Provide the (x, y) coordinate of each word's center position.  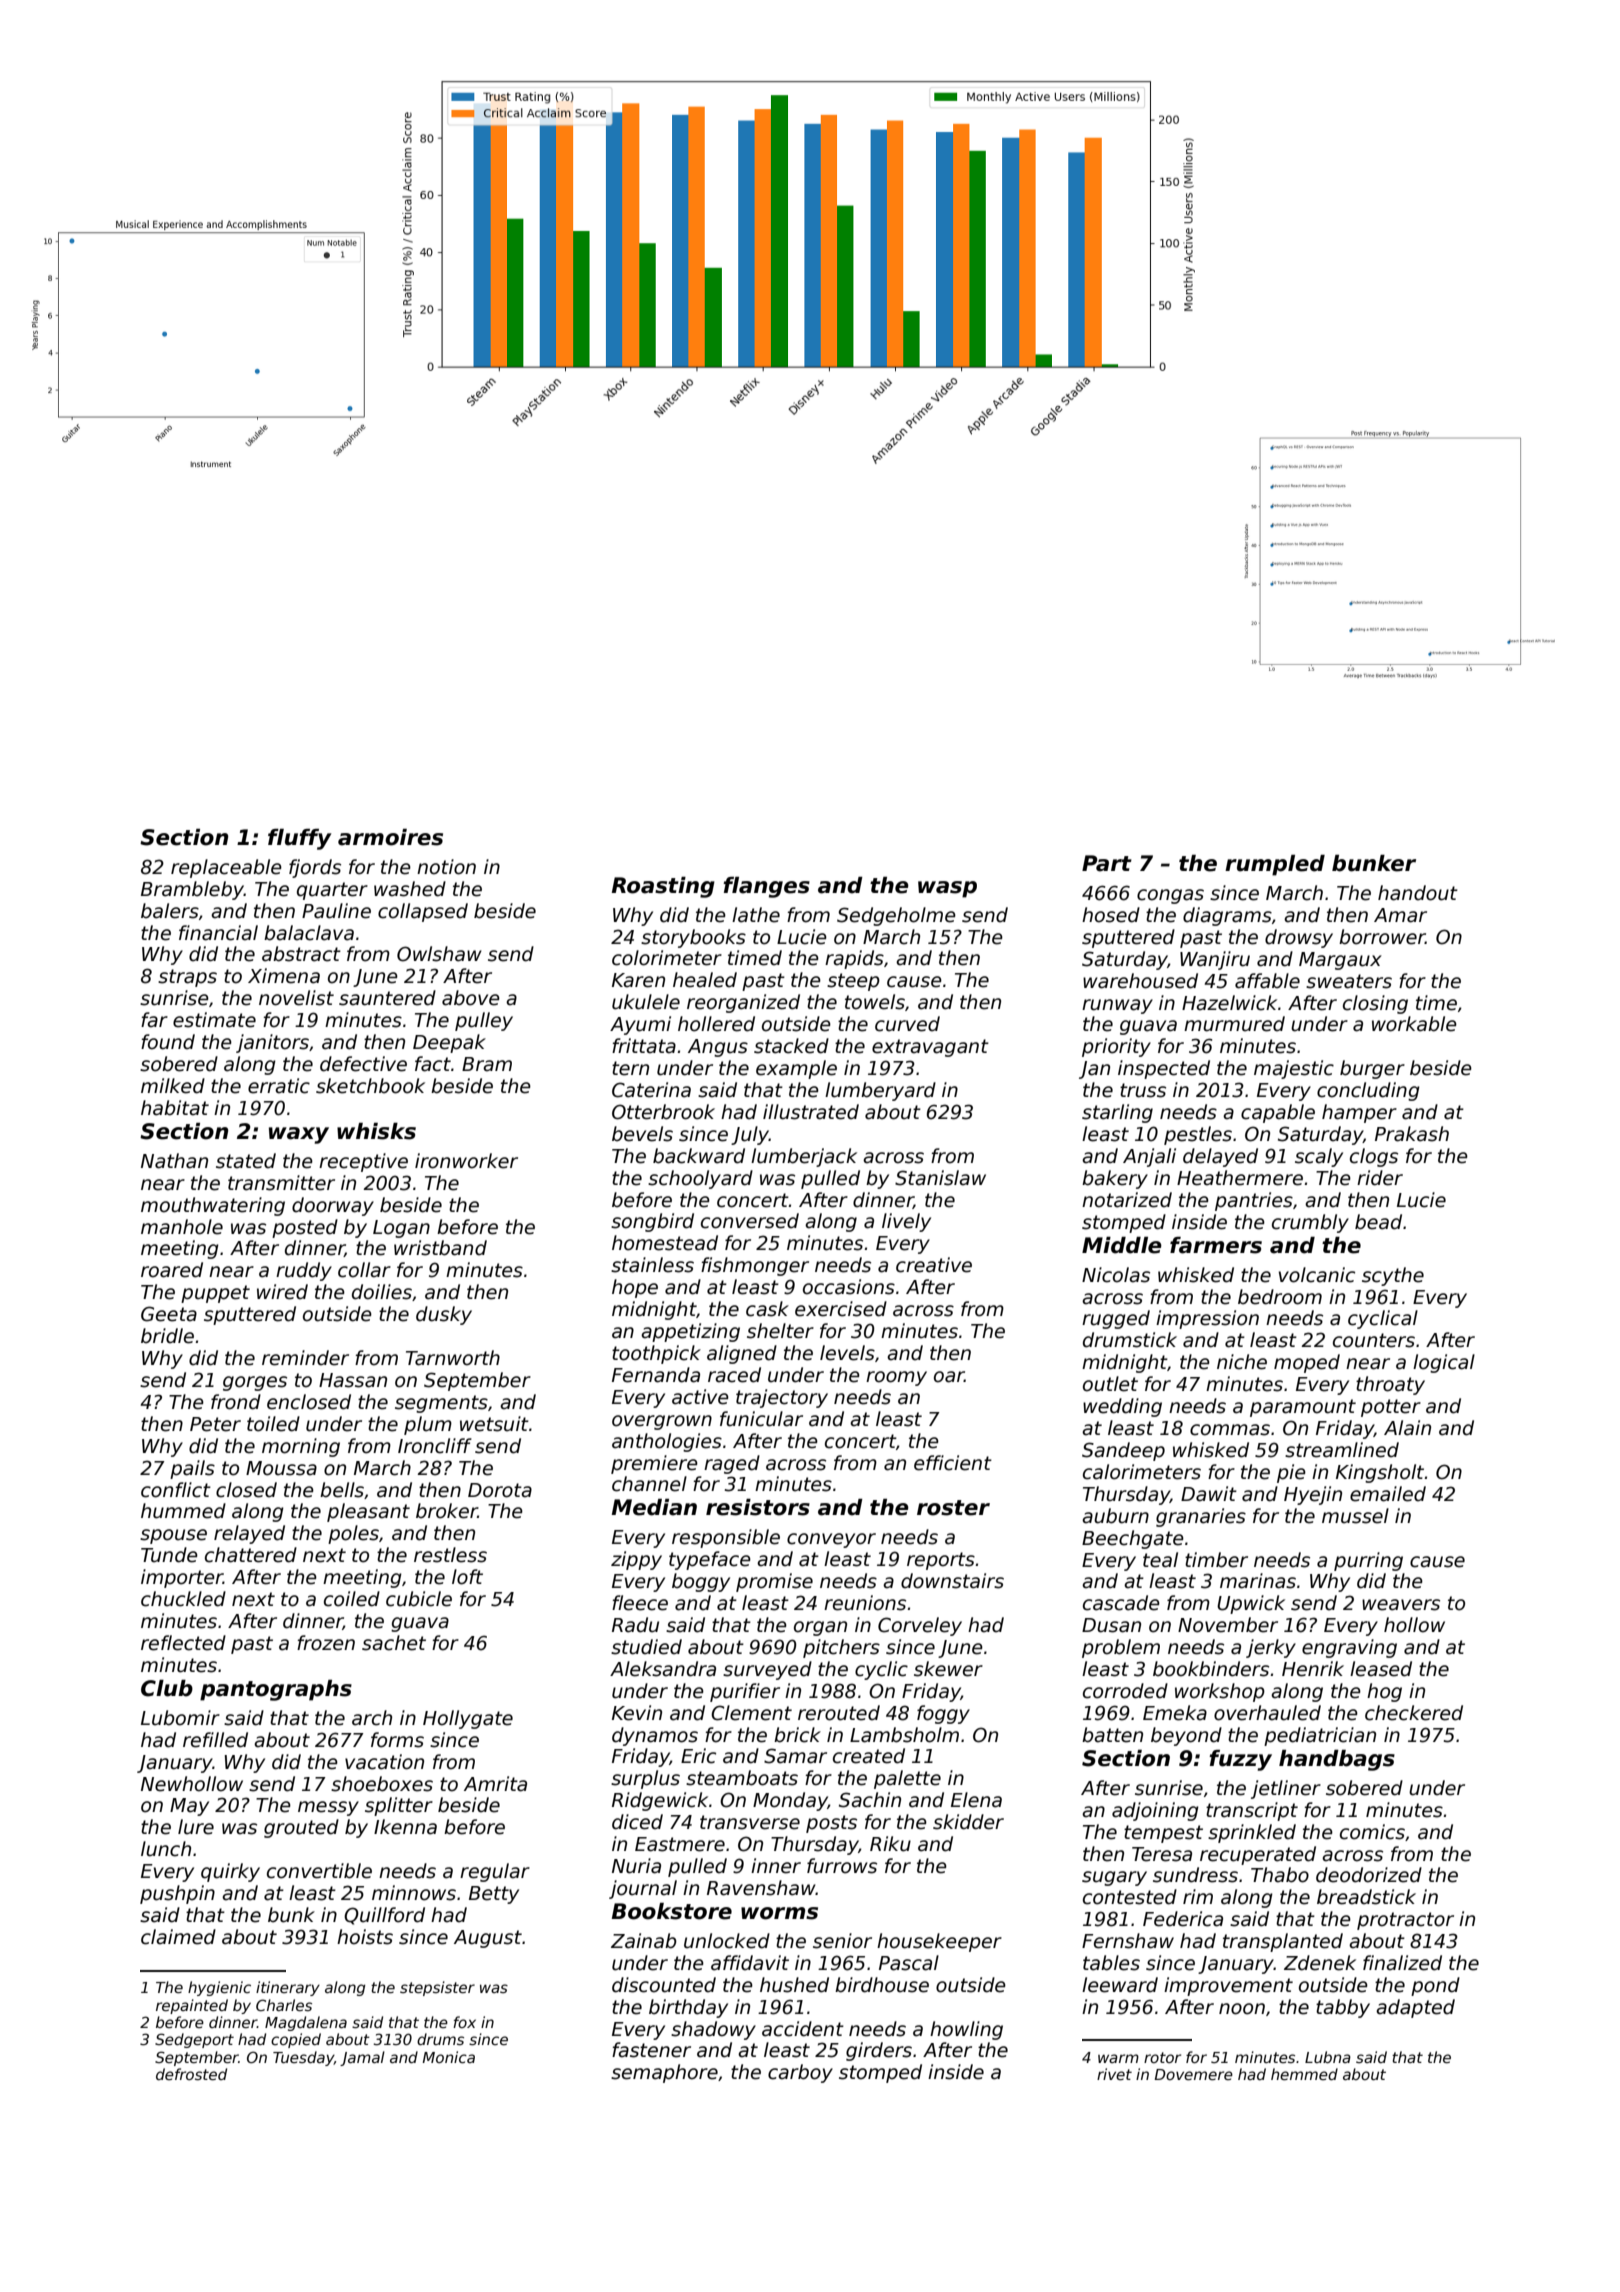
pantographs (276, 1690)
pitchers (841, 1648)
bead (1378, 1222)
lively (906, 1222)
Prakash (1412, 1134)
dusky (444, 1315)
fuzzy (1240, 1760)
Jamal (362, 2058)
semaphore (664, 2073)
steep (853, 982)
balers (170, 911)
